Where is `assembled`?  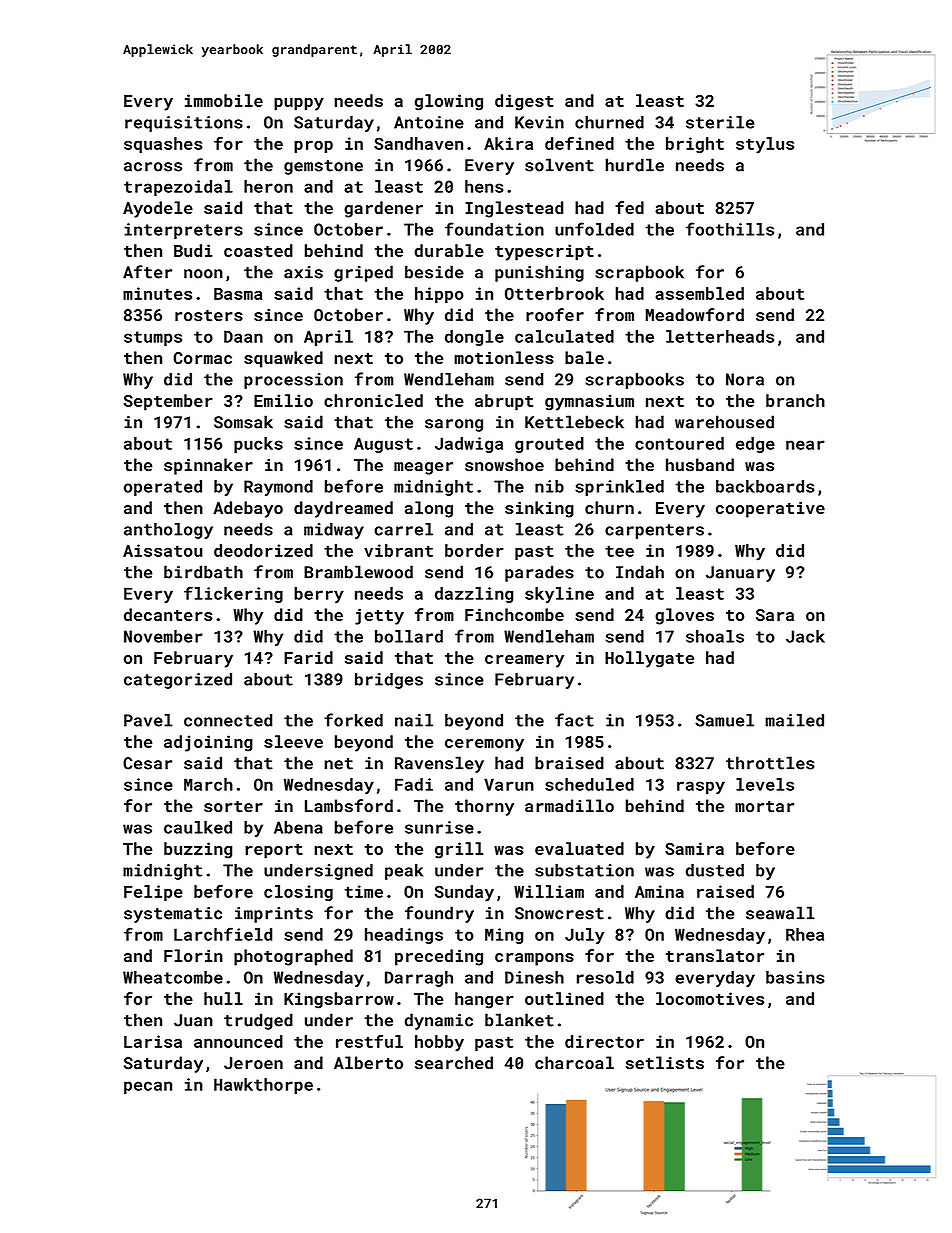
assembled is located at coordinates (699, 293).
